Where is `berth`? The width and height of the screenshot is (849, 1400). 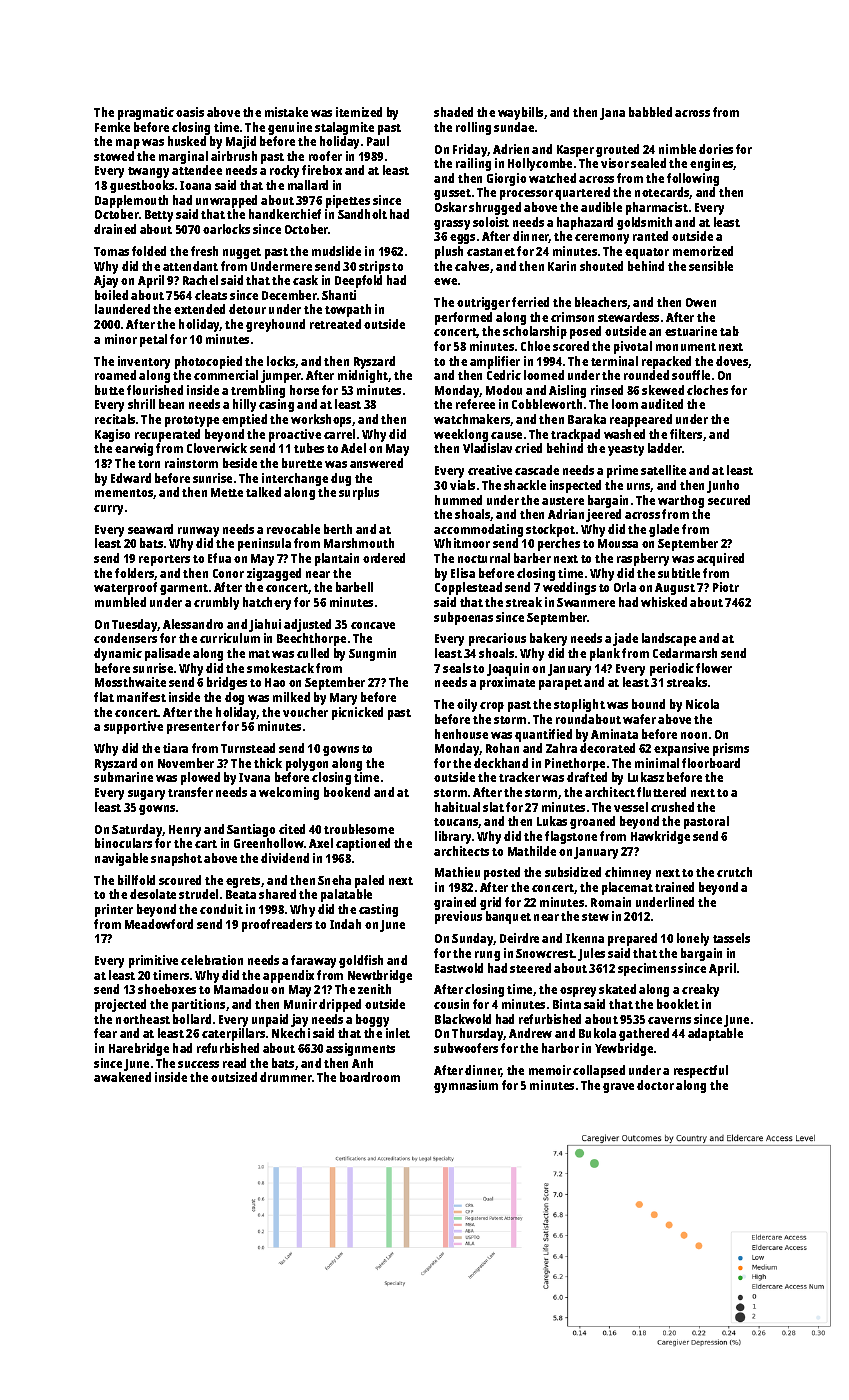
berth is located at coordinates (338, 529).
